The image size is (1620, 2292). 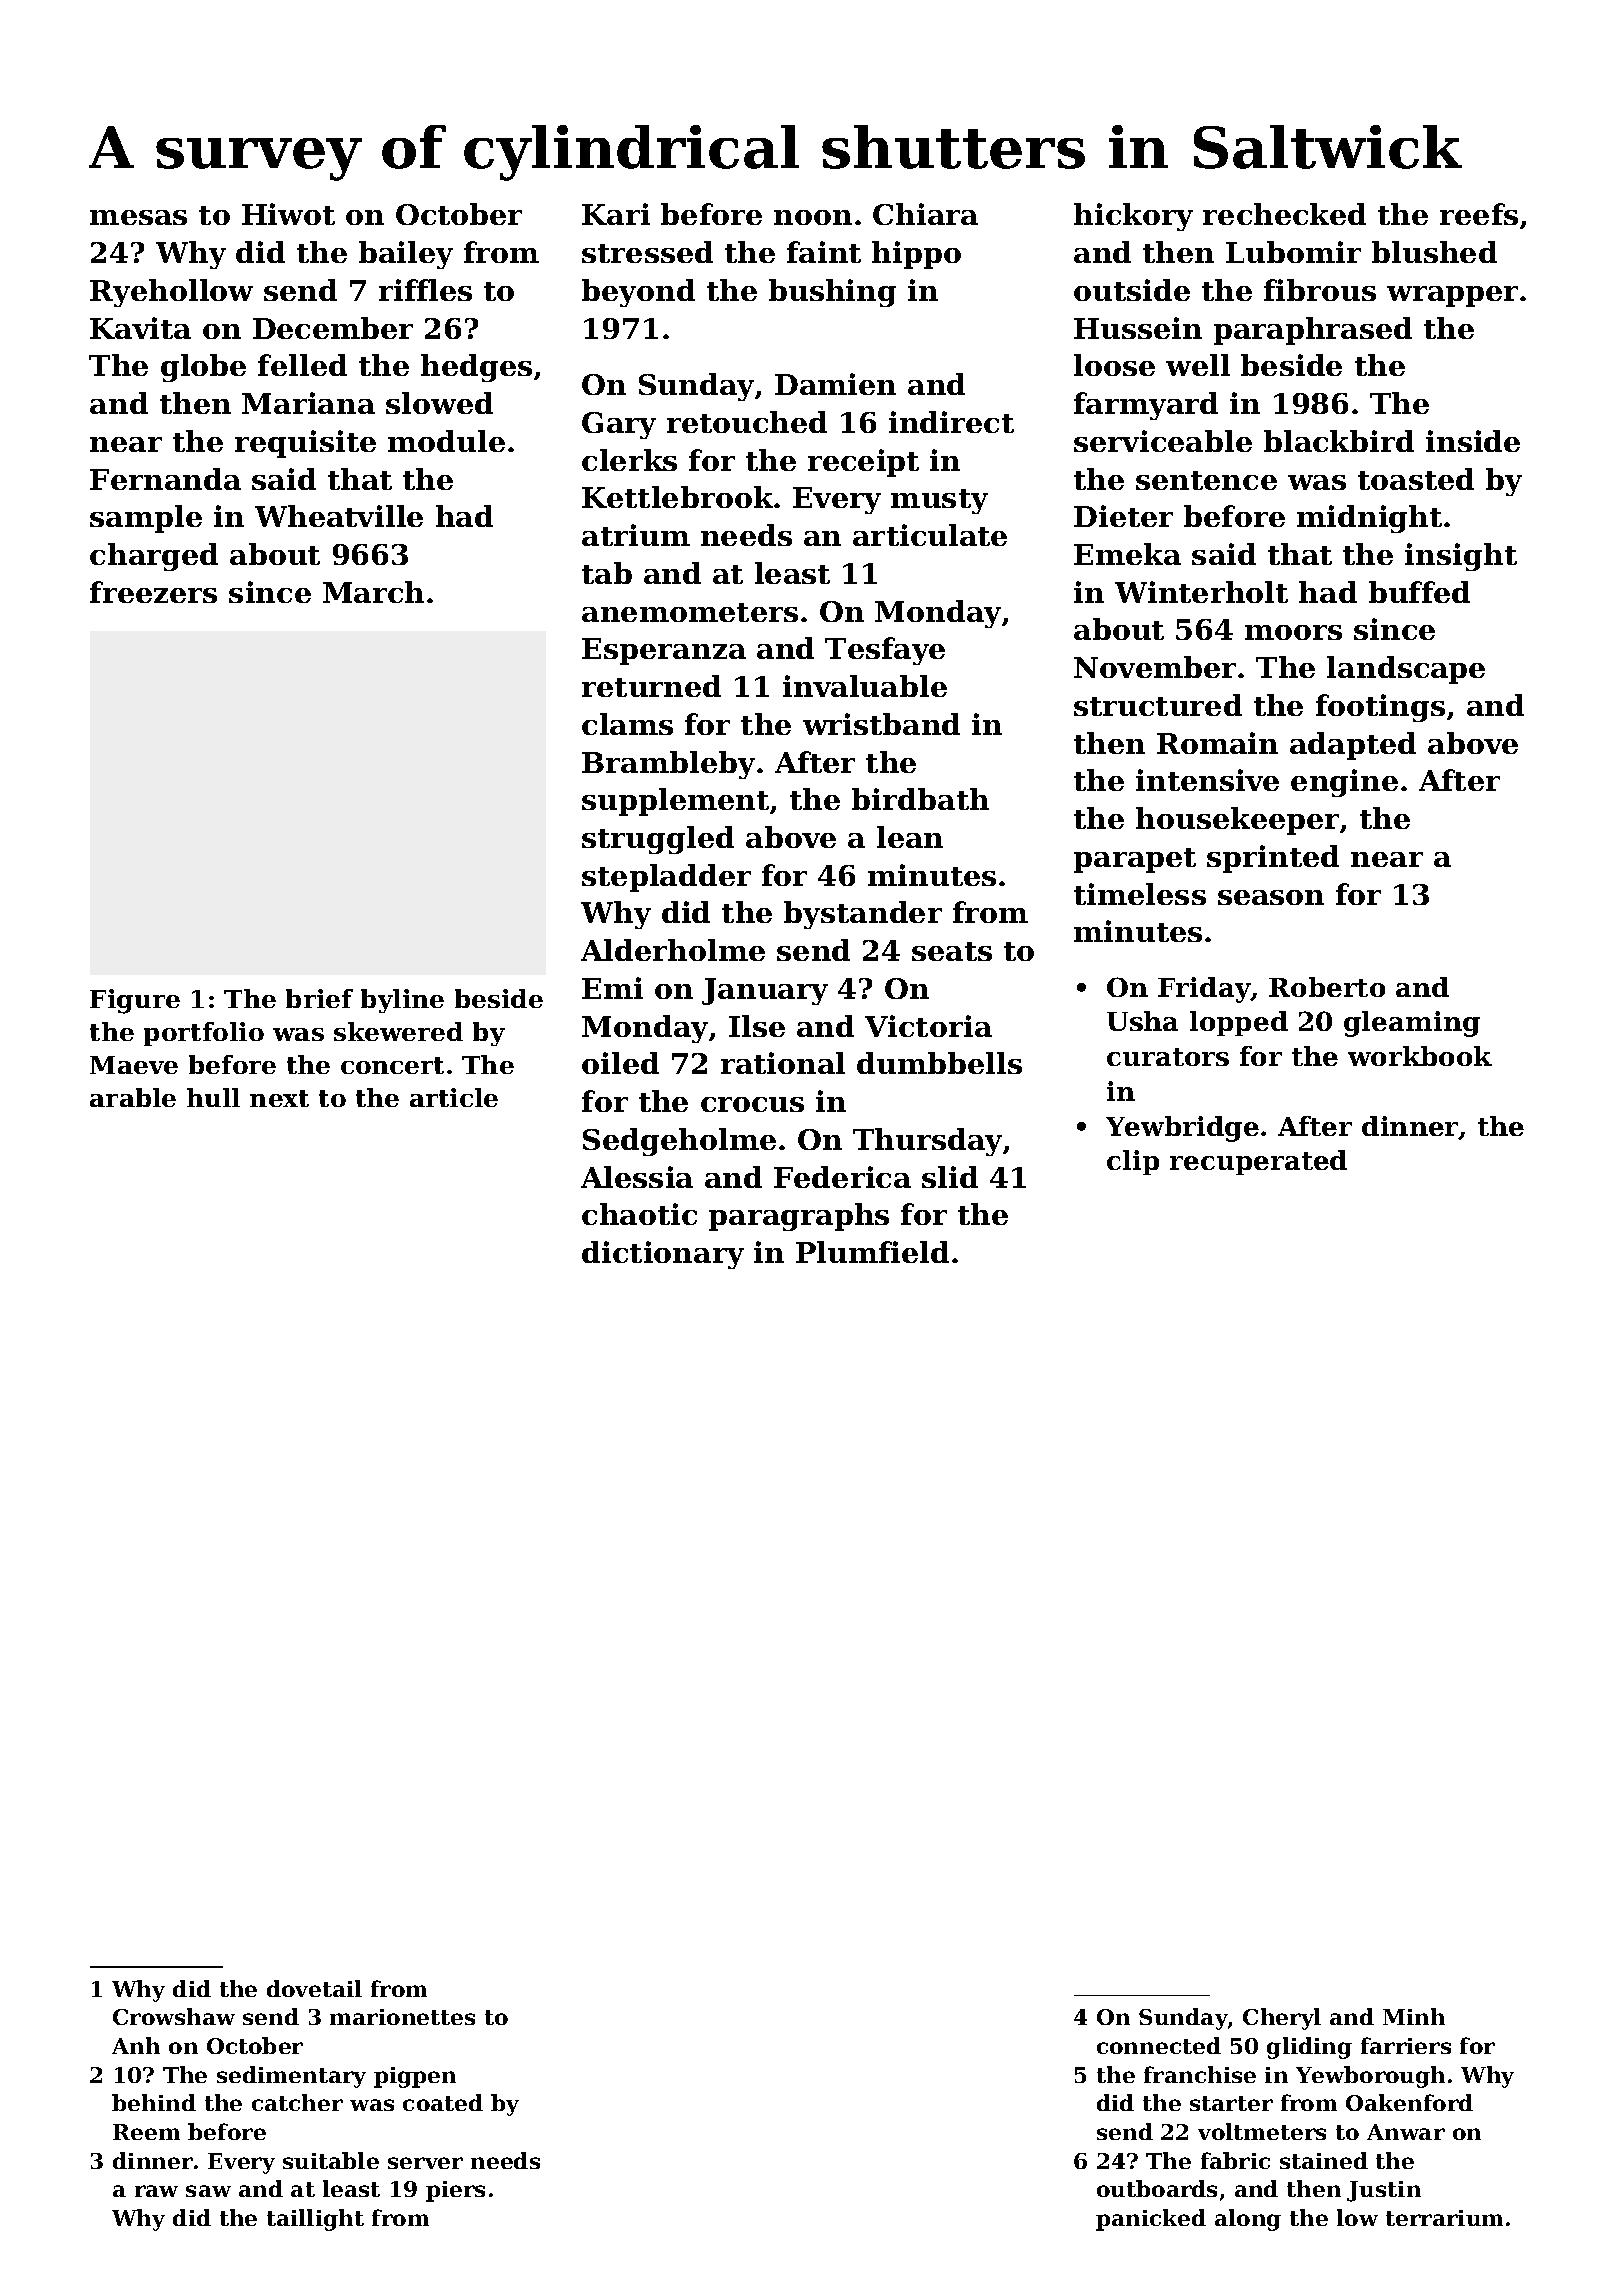 I want to click on Roberto, so click(x=1327, y=987).
